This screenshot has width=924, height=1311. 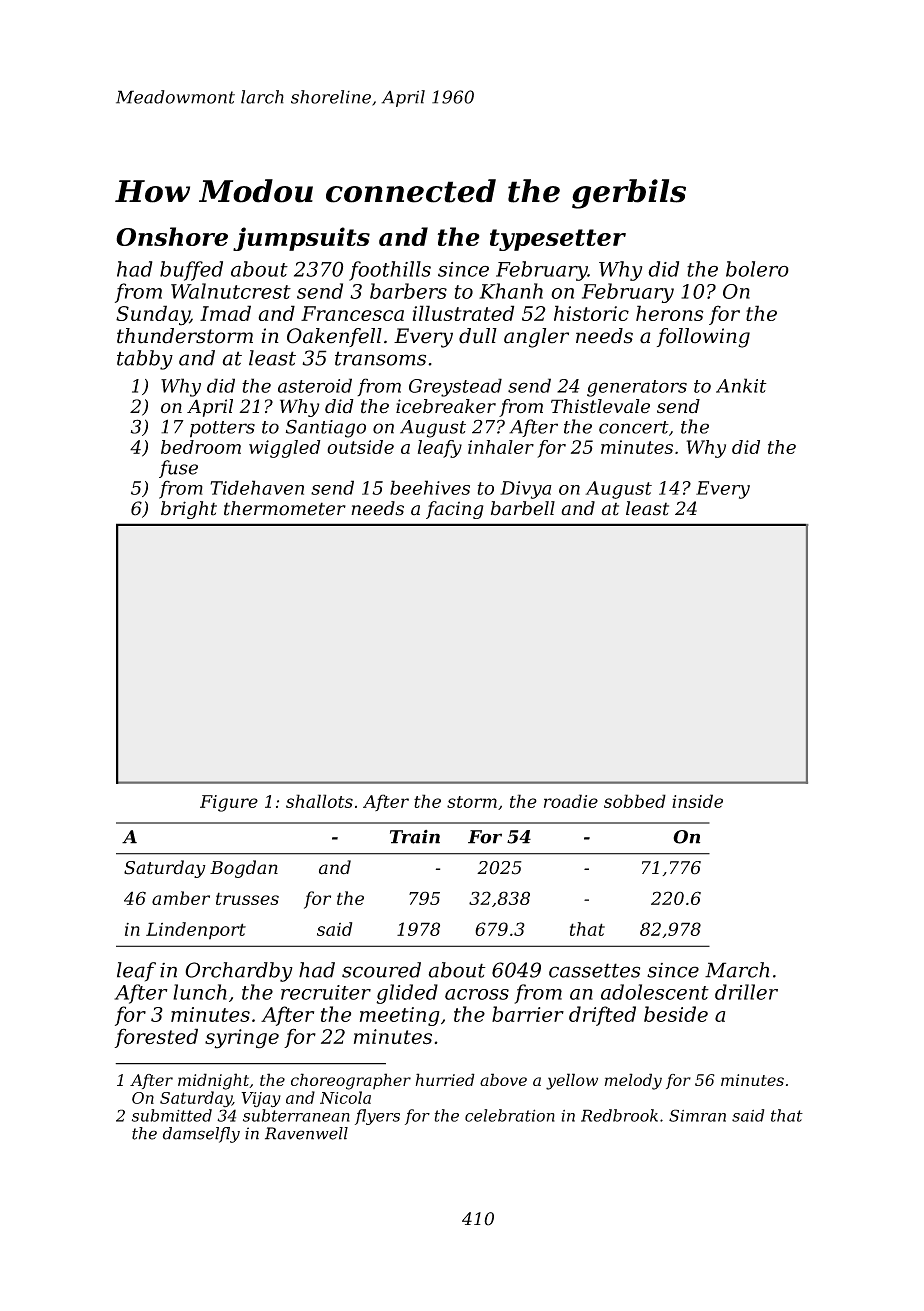 I want to click on transoms, so click(x=380, y=358).
